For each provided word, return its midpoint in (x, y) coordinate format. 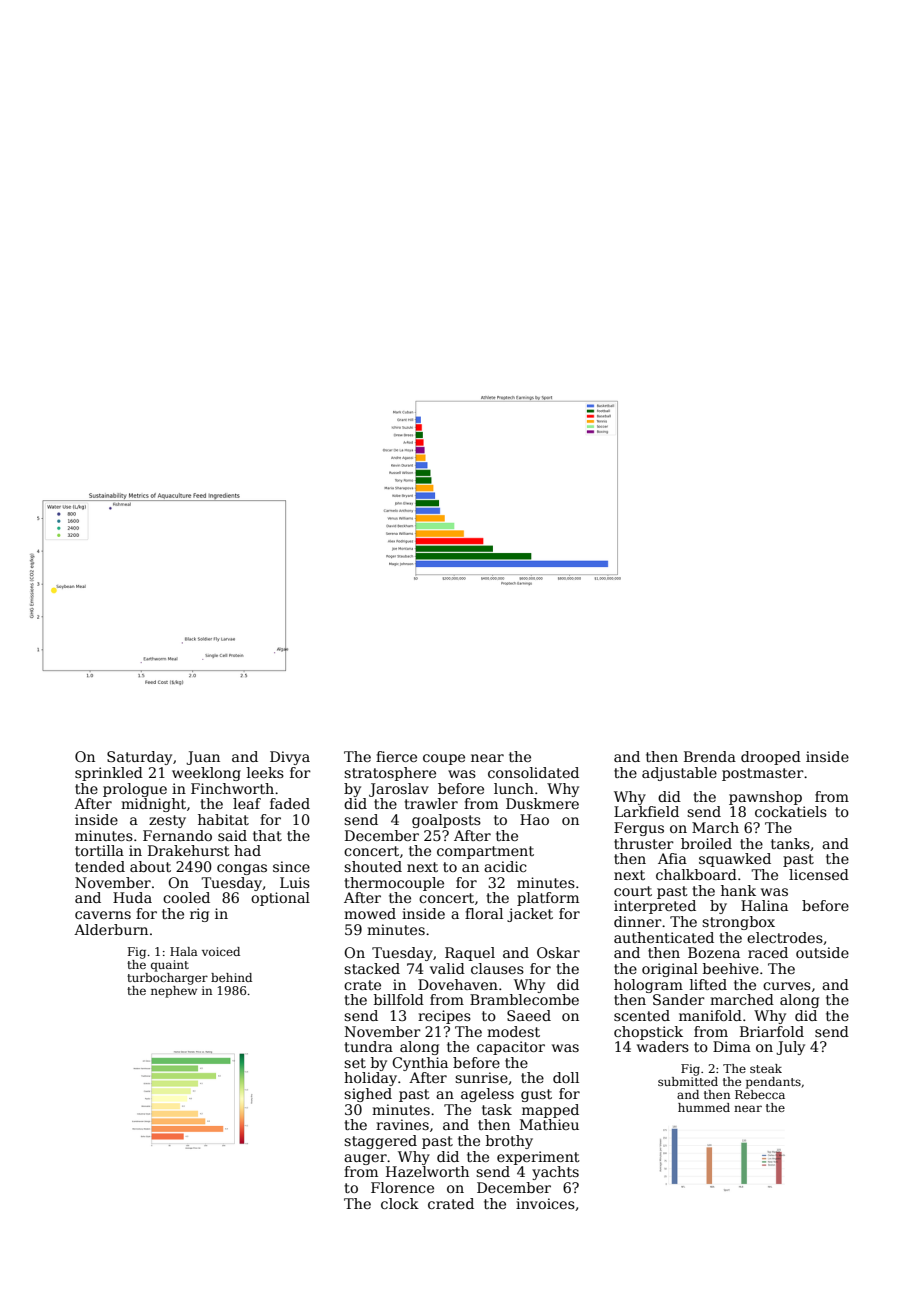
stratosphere (390, 774)
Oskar (558, 952)
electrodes (785, 937)
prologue (135, 790)
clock (400, 1203)
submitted (688, 1081)
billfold (399, 999)
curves (787, 986)
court (633, 891)
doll (566, 1077)
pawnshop (765, 798)
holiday (370, 1079)
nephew (174, 992)
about (150, 866)
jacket (530, 915)
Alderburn (111, 929)
